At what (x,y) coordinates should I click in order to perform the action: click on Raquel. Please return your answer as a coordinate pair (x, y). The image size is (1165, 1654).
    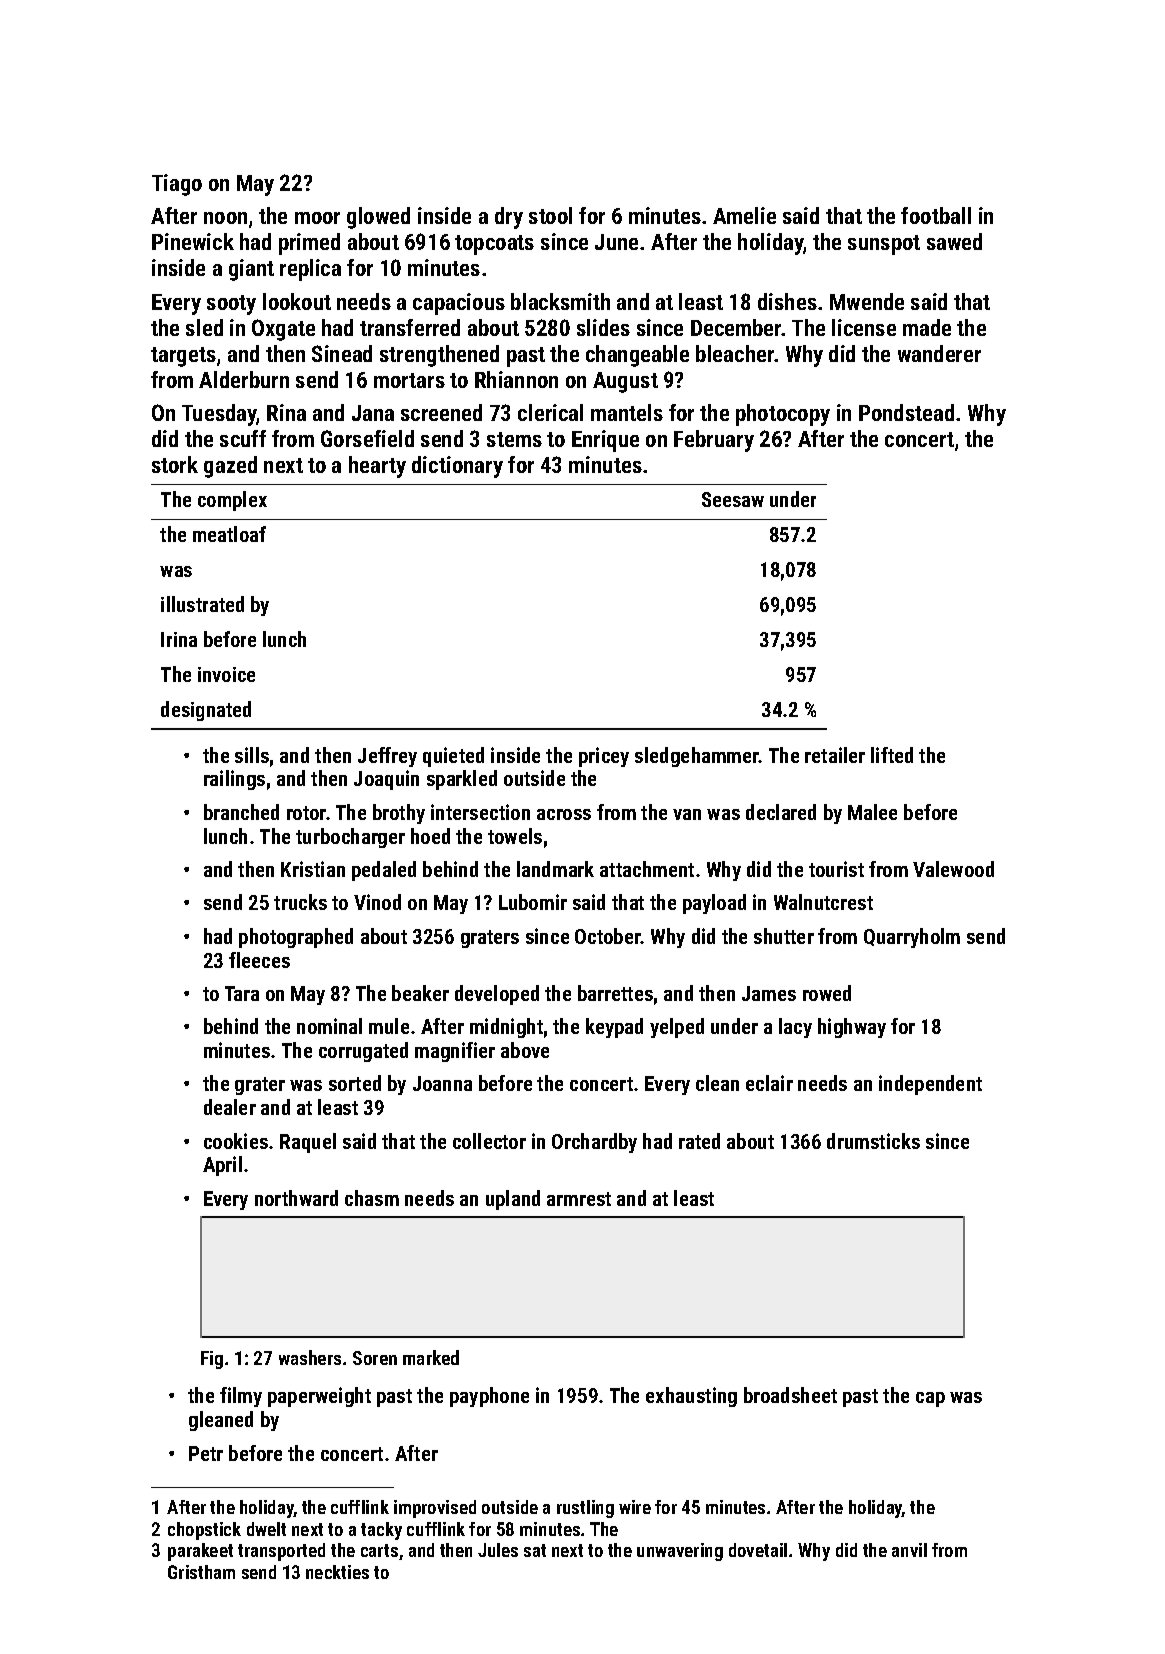
    Looking at the image, I should click on (308, 1143).
